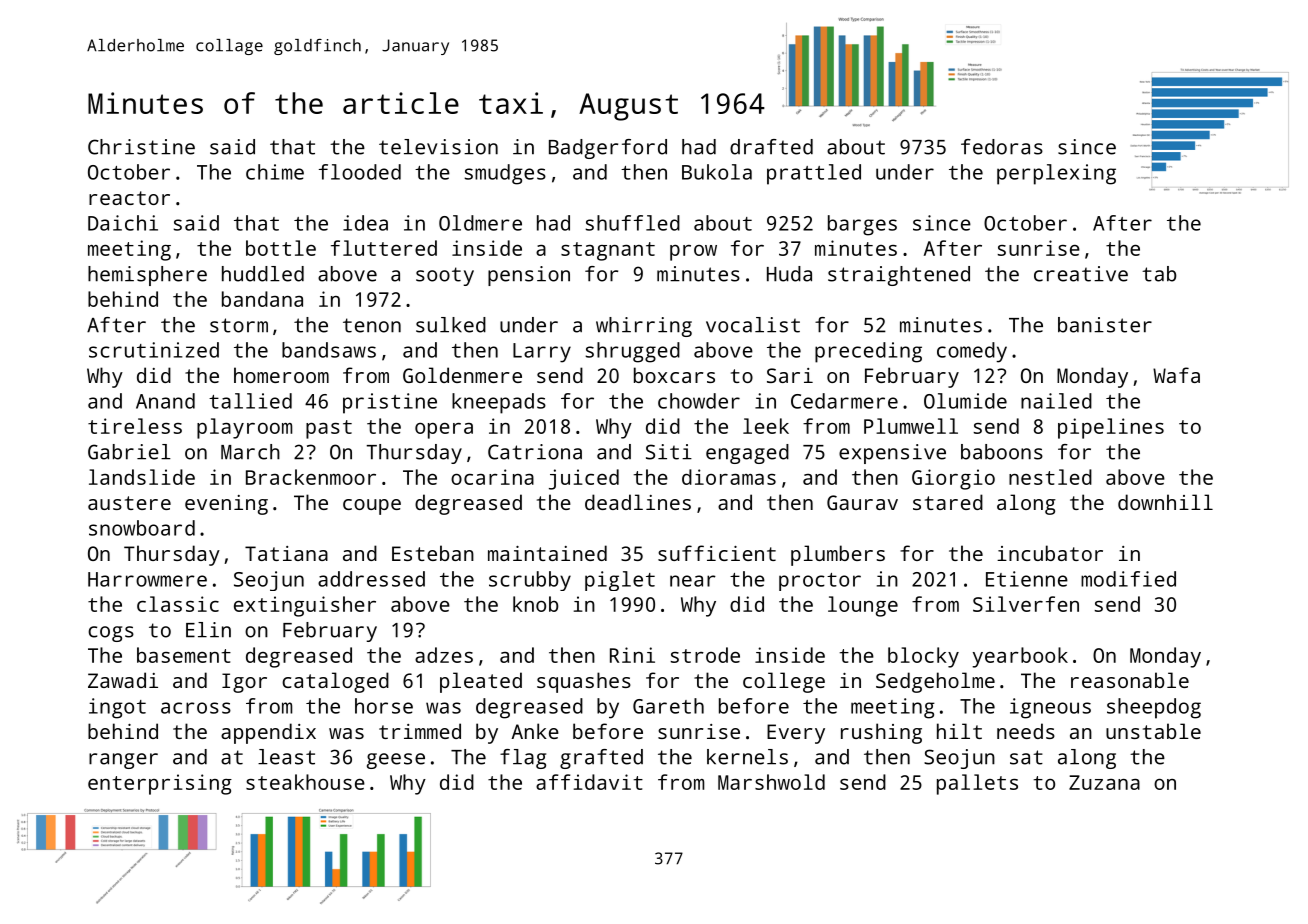 This page has height=924, width=1308. Describe the element at coordinates (438, 147) in the page. I see `television` at that location.
